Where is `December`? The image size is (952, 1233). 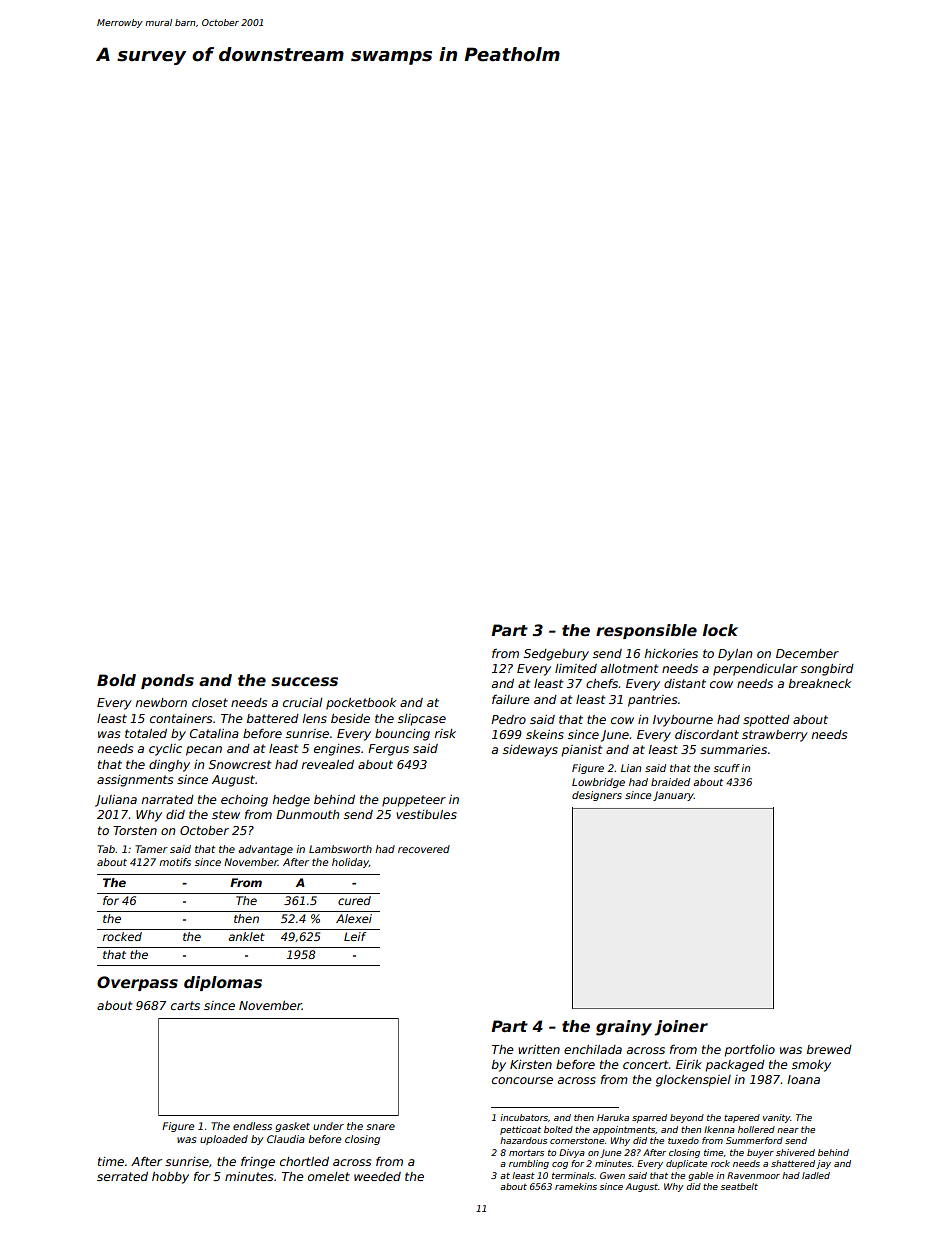
December is located at coordinates (807, 653).
